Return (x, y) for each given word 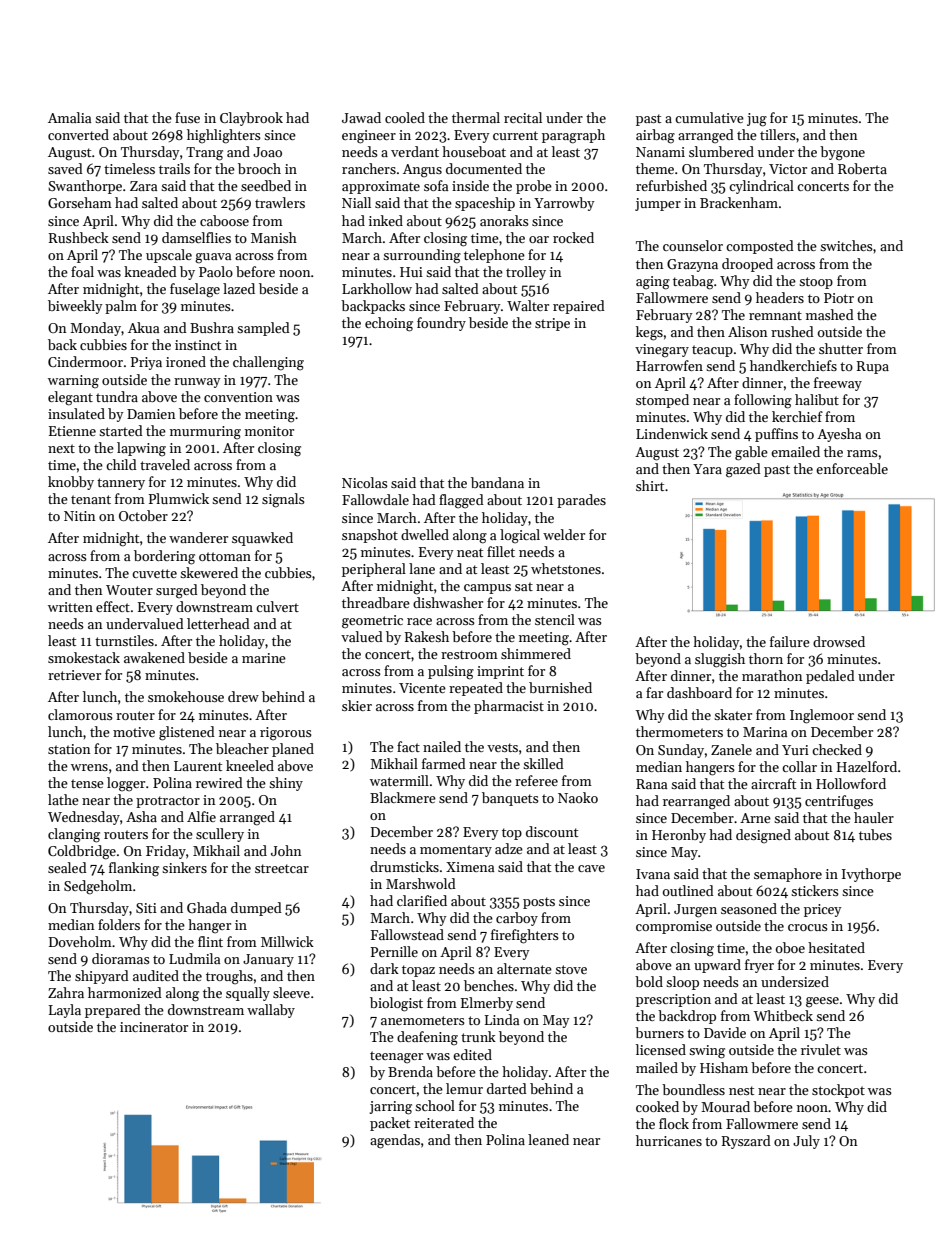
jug (757, 120)
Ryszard (746, 1142)
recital (523, 117)
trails (174, 168)
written (70, 607)
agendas (395, 1141)
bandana (497, 482)
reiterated (444, 1122)
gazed (743, 470)
